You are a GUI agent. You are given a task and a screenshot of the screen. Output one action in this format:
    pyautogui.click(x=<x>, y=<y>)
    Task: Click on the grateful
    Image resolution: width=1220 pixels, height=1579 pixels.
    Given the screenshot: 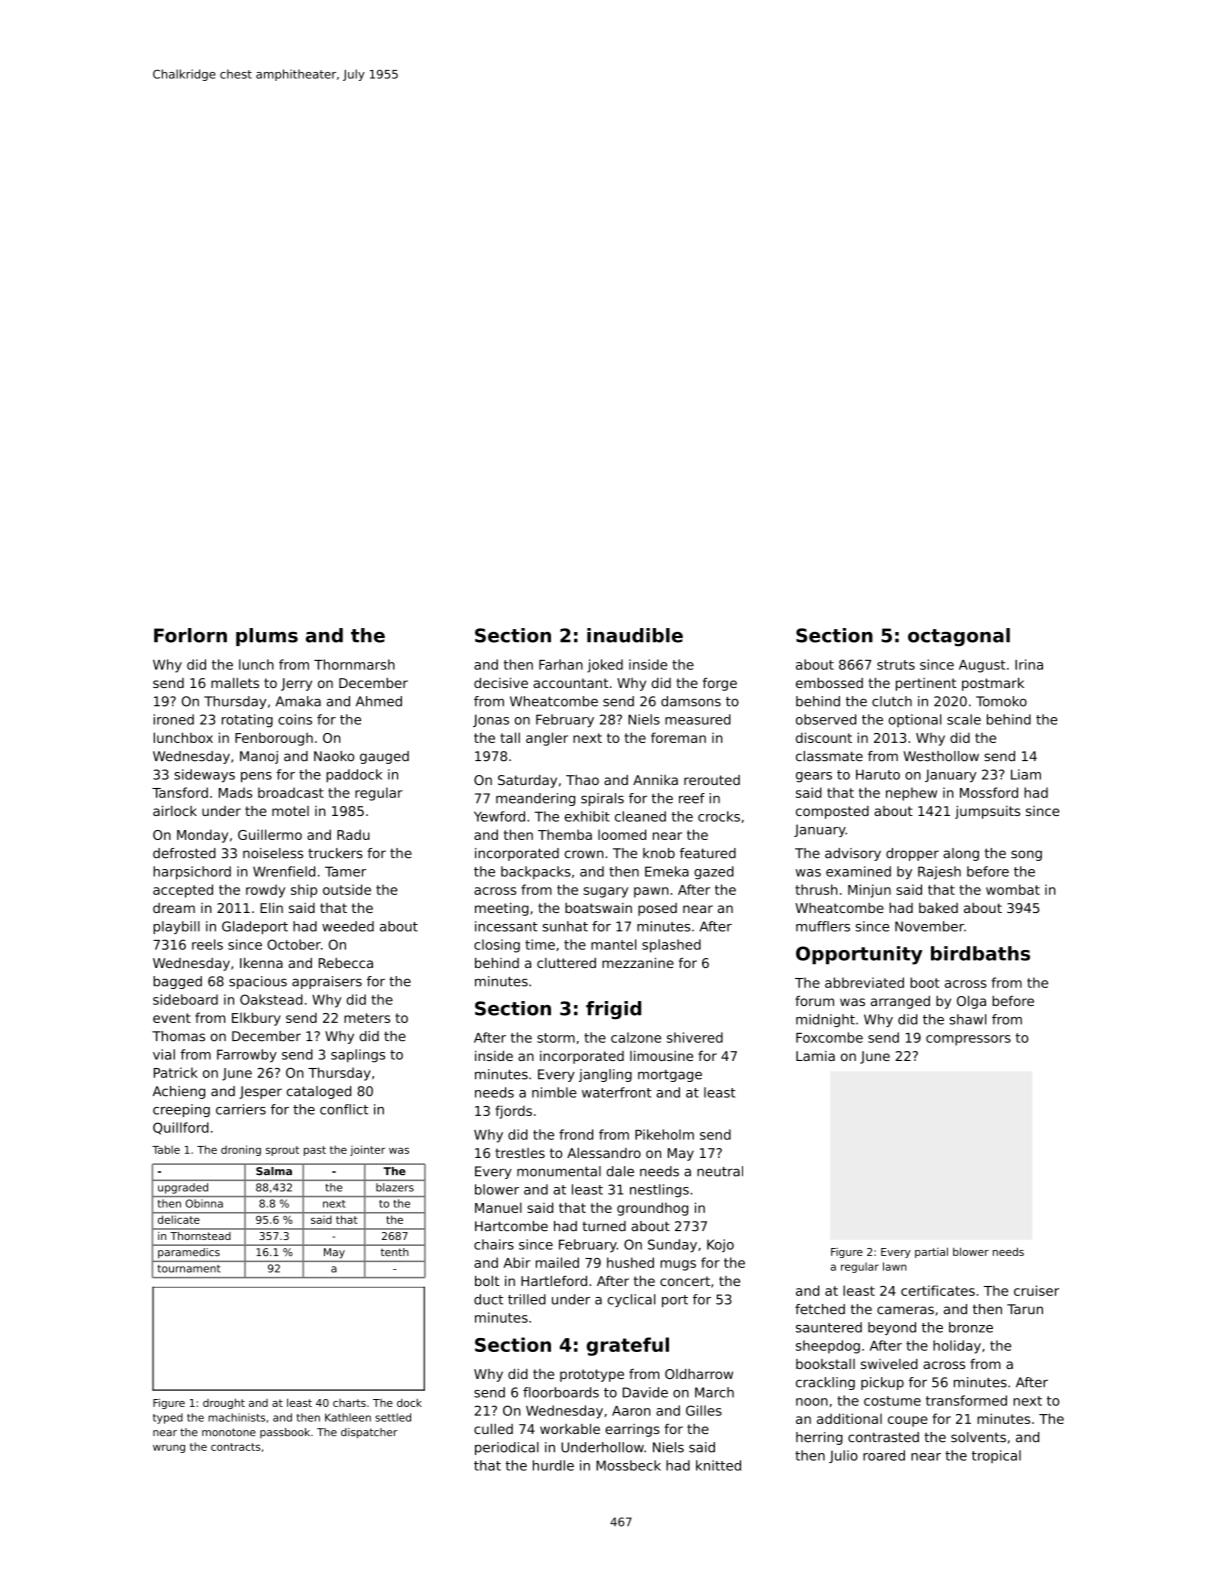 What is the action you would take?
    pyautogui.click(x=627, y=1346)
